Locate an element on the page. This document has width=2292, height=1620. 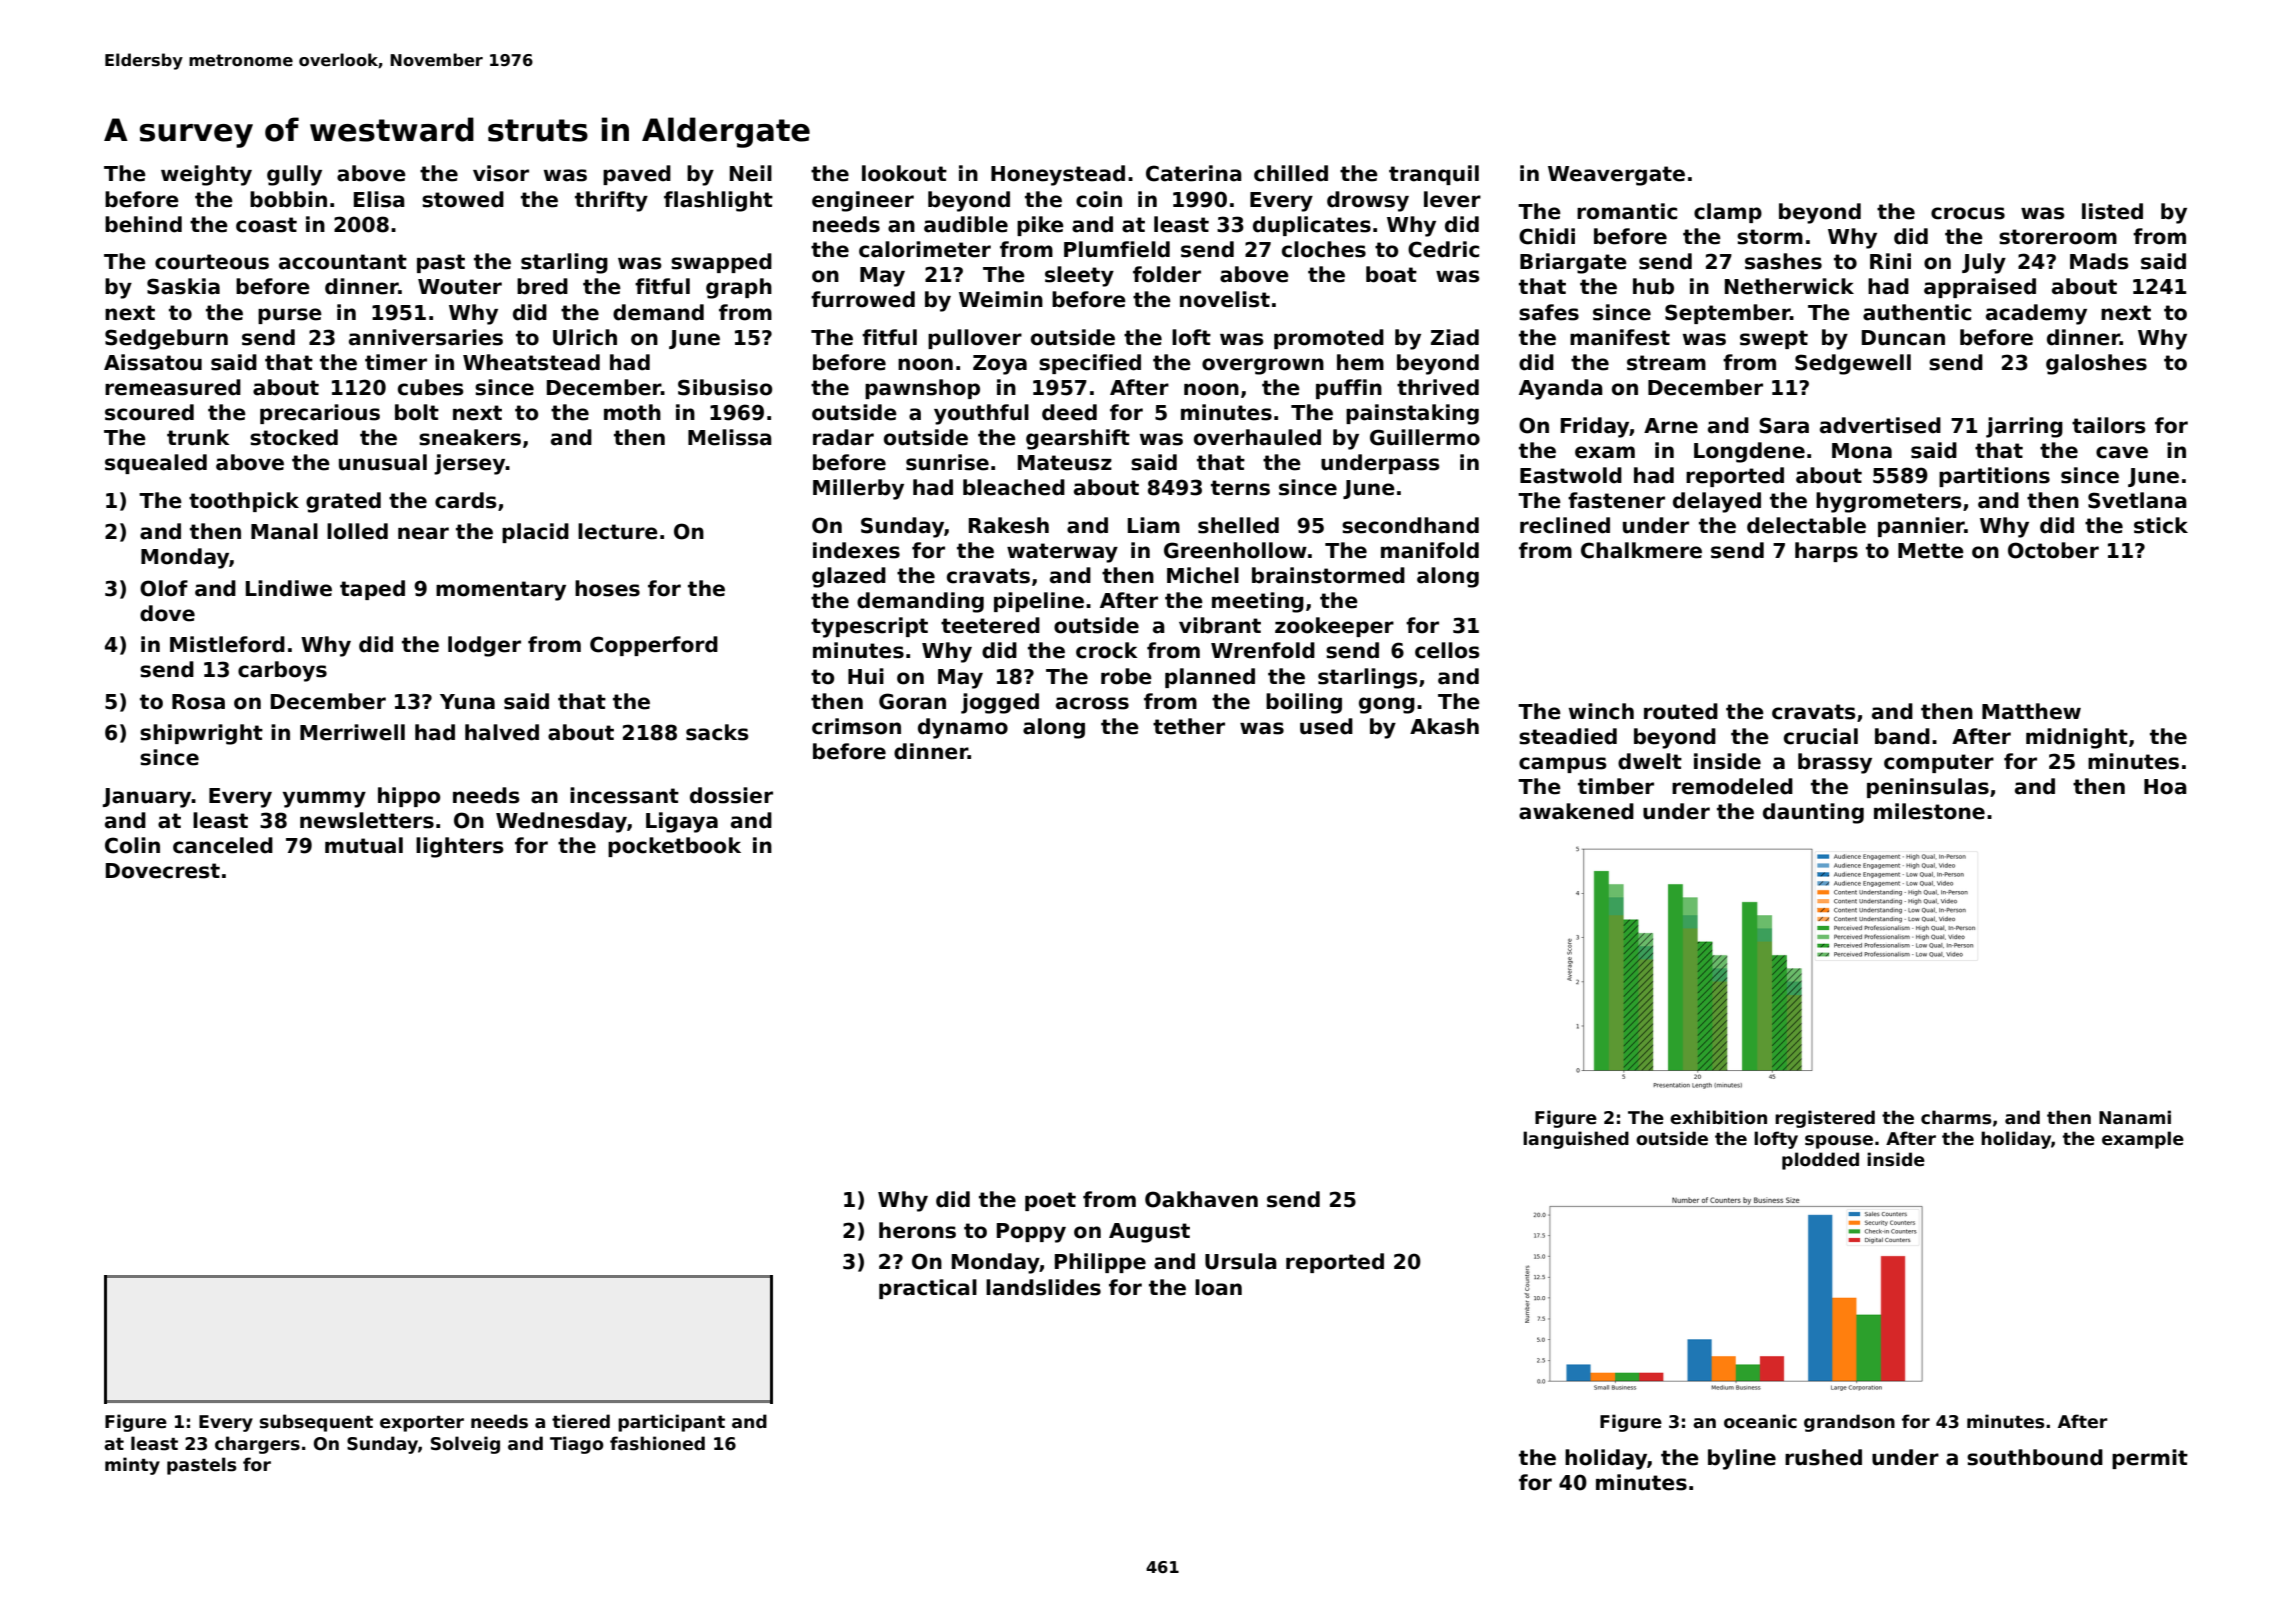
oceanic is located at coordinates (1760, 1421).
